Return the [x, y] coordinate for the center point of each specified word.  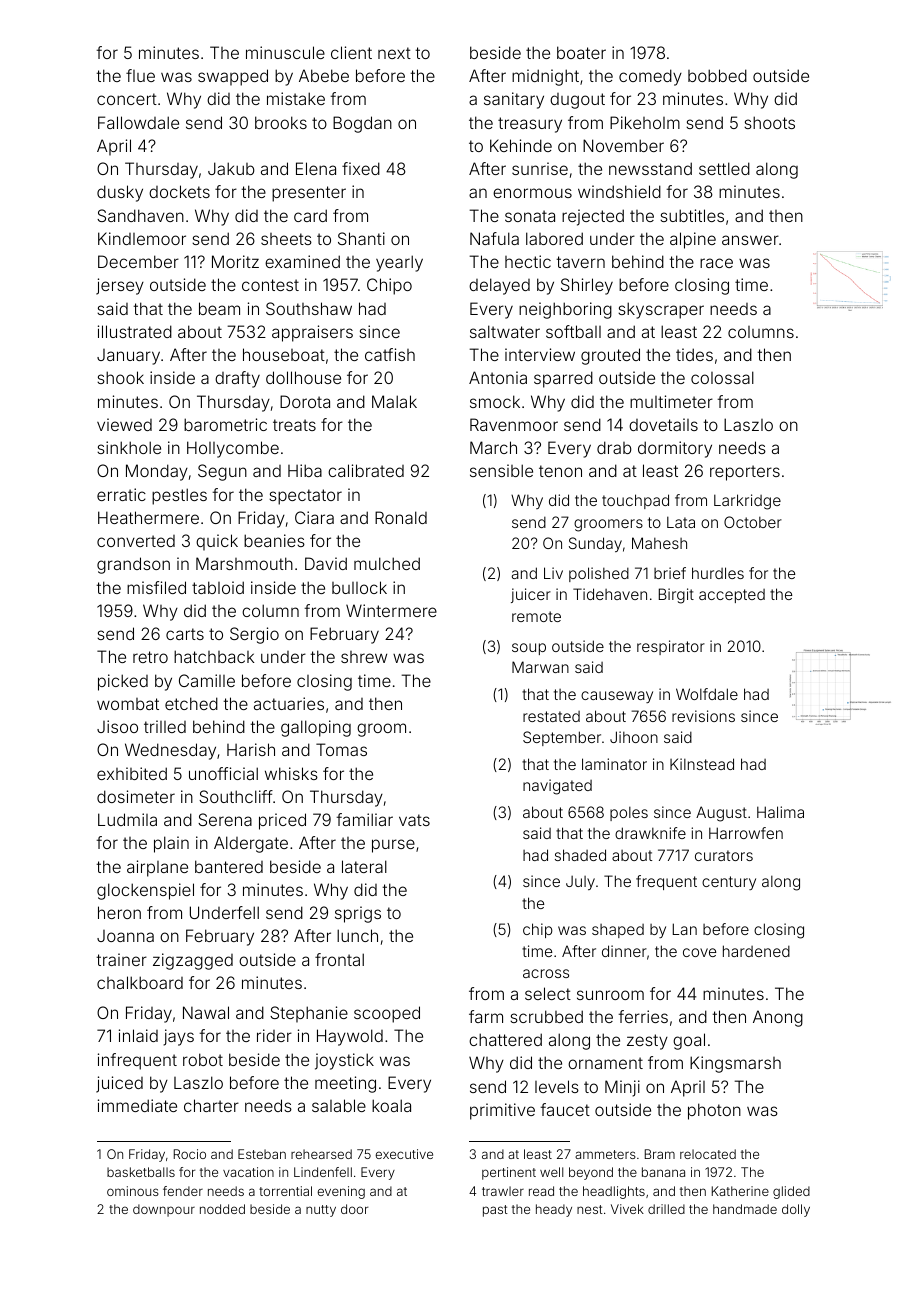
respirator [671, 647]
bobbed [717, 75]
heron [119, 912]
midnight [545, 77]
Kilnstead [702, 764]
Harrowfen [746, 833]
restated [551, 716]
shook [120, 377]
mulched [387, 563]
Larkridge [747, 502]
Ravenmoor [514, 424]
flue [140, 75]
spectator [305, 497]
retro [150, 657]
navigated [557, 787]
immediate [137, 1105]
